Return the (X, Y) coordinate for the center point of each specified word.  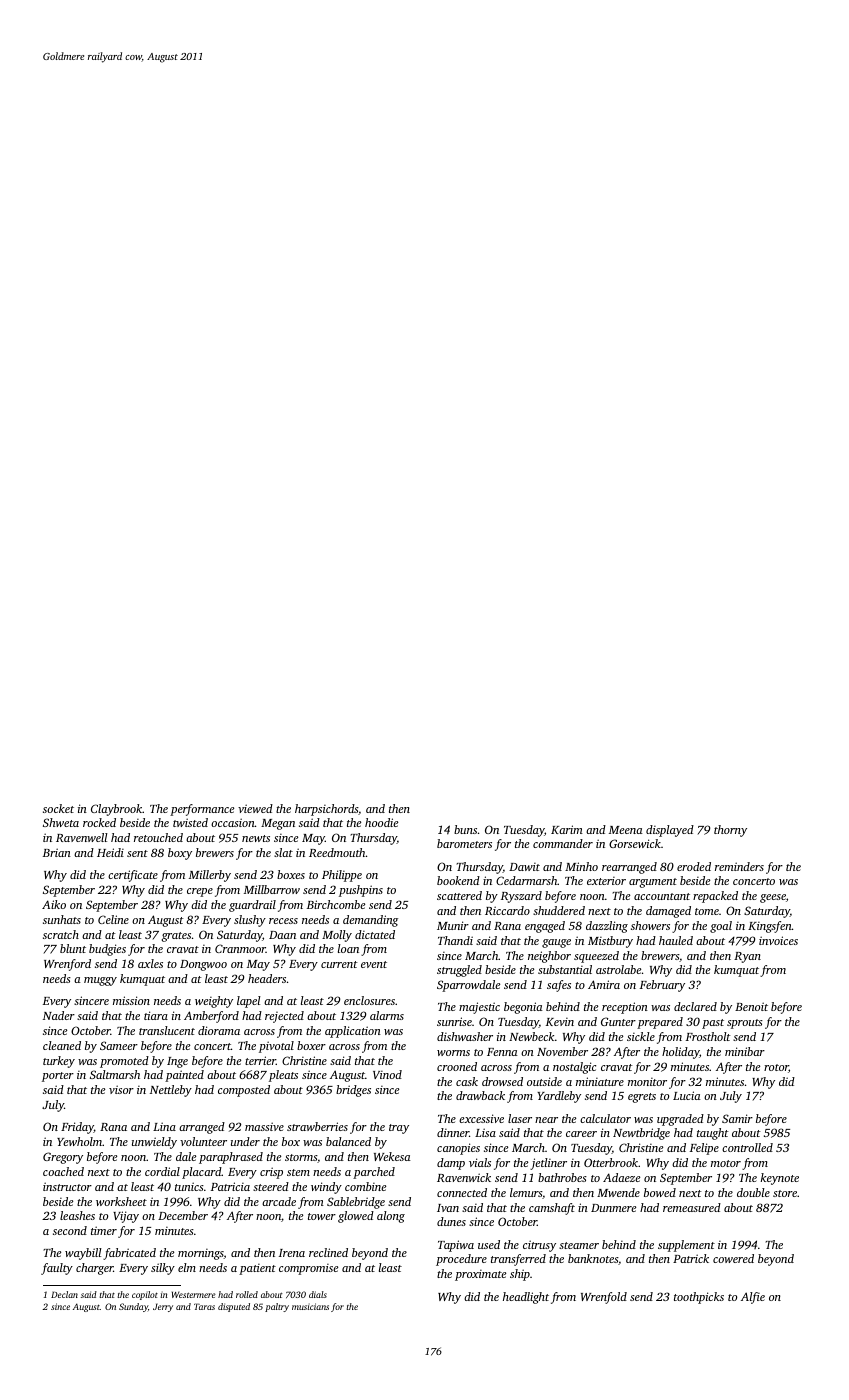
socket (58, 808)
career (581, 1134)
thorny (730, 831)
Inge (177, 1062)
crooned (457, 1066)
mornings (201, 1254)
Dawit (524, 867)
